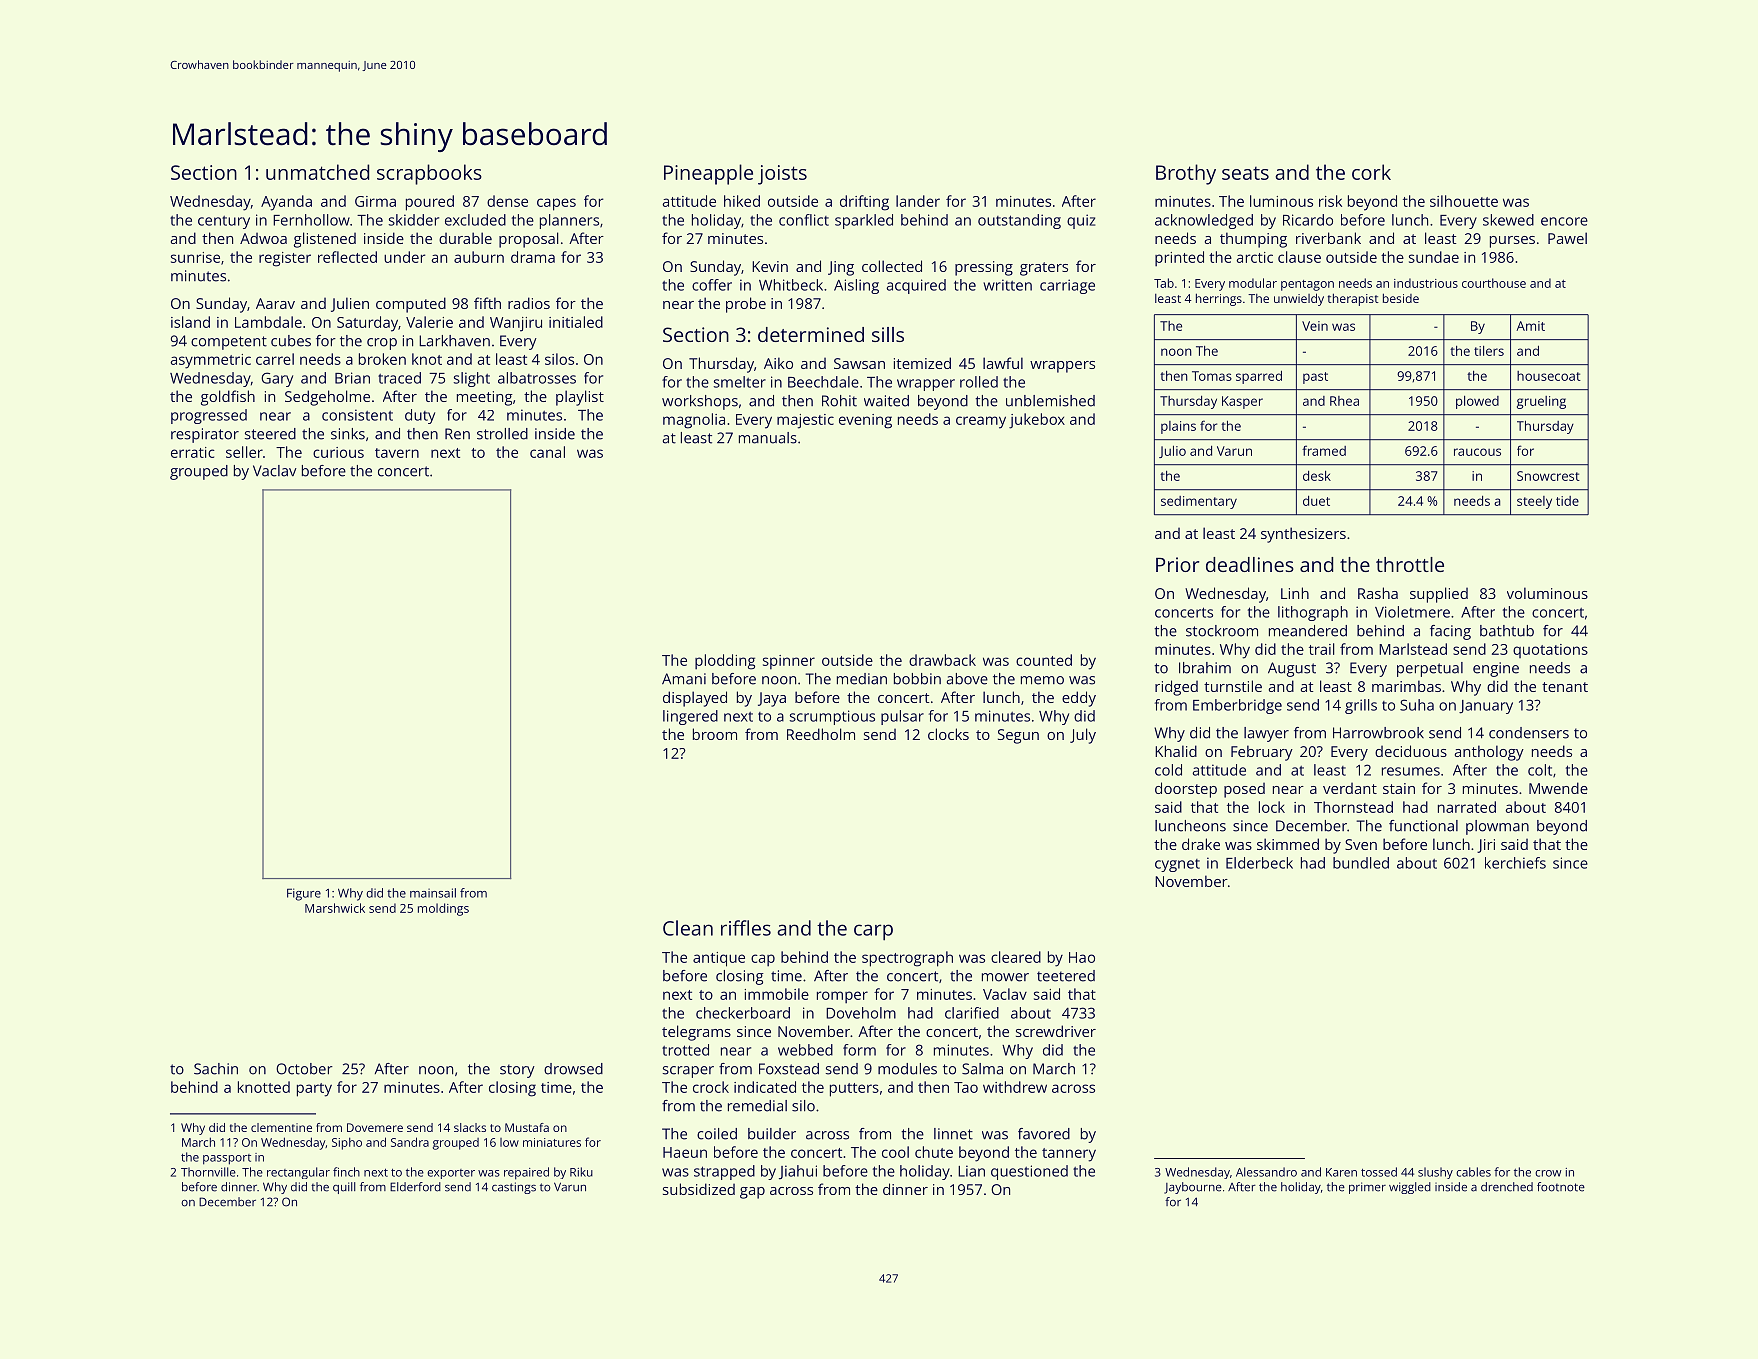 Image resolution: width=1758 pixels, height=1359 pixels. What do you see at coordinates (1473, 1172) in the screenshot?
I see `cables` at bounding box center [1473, 1172].
